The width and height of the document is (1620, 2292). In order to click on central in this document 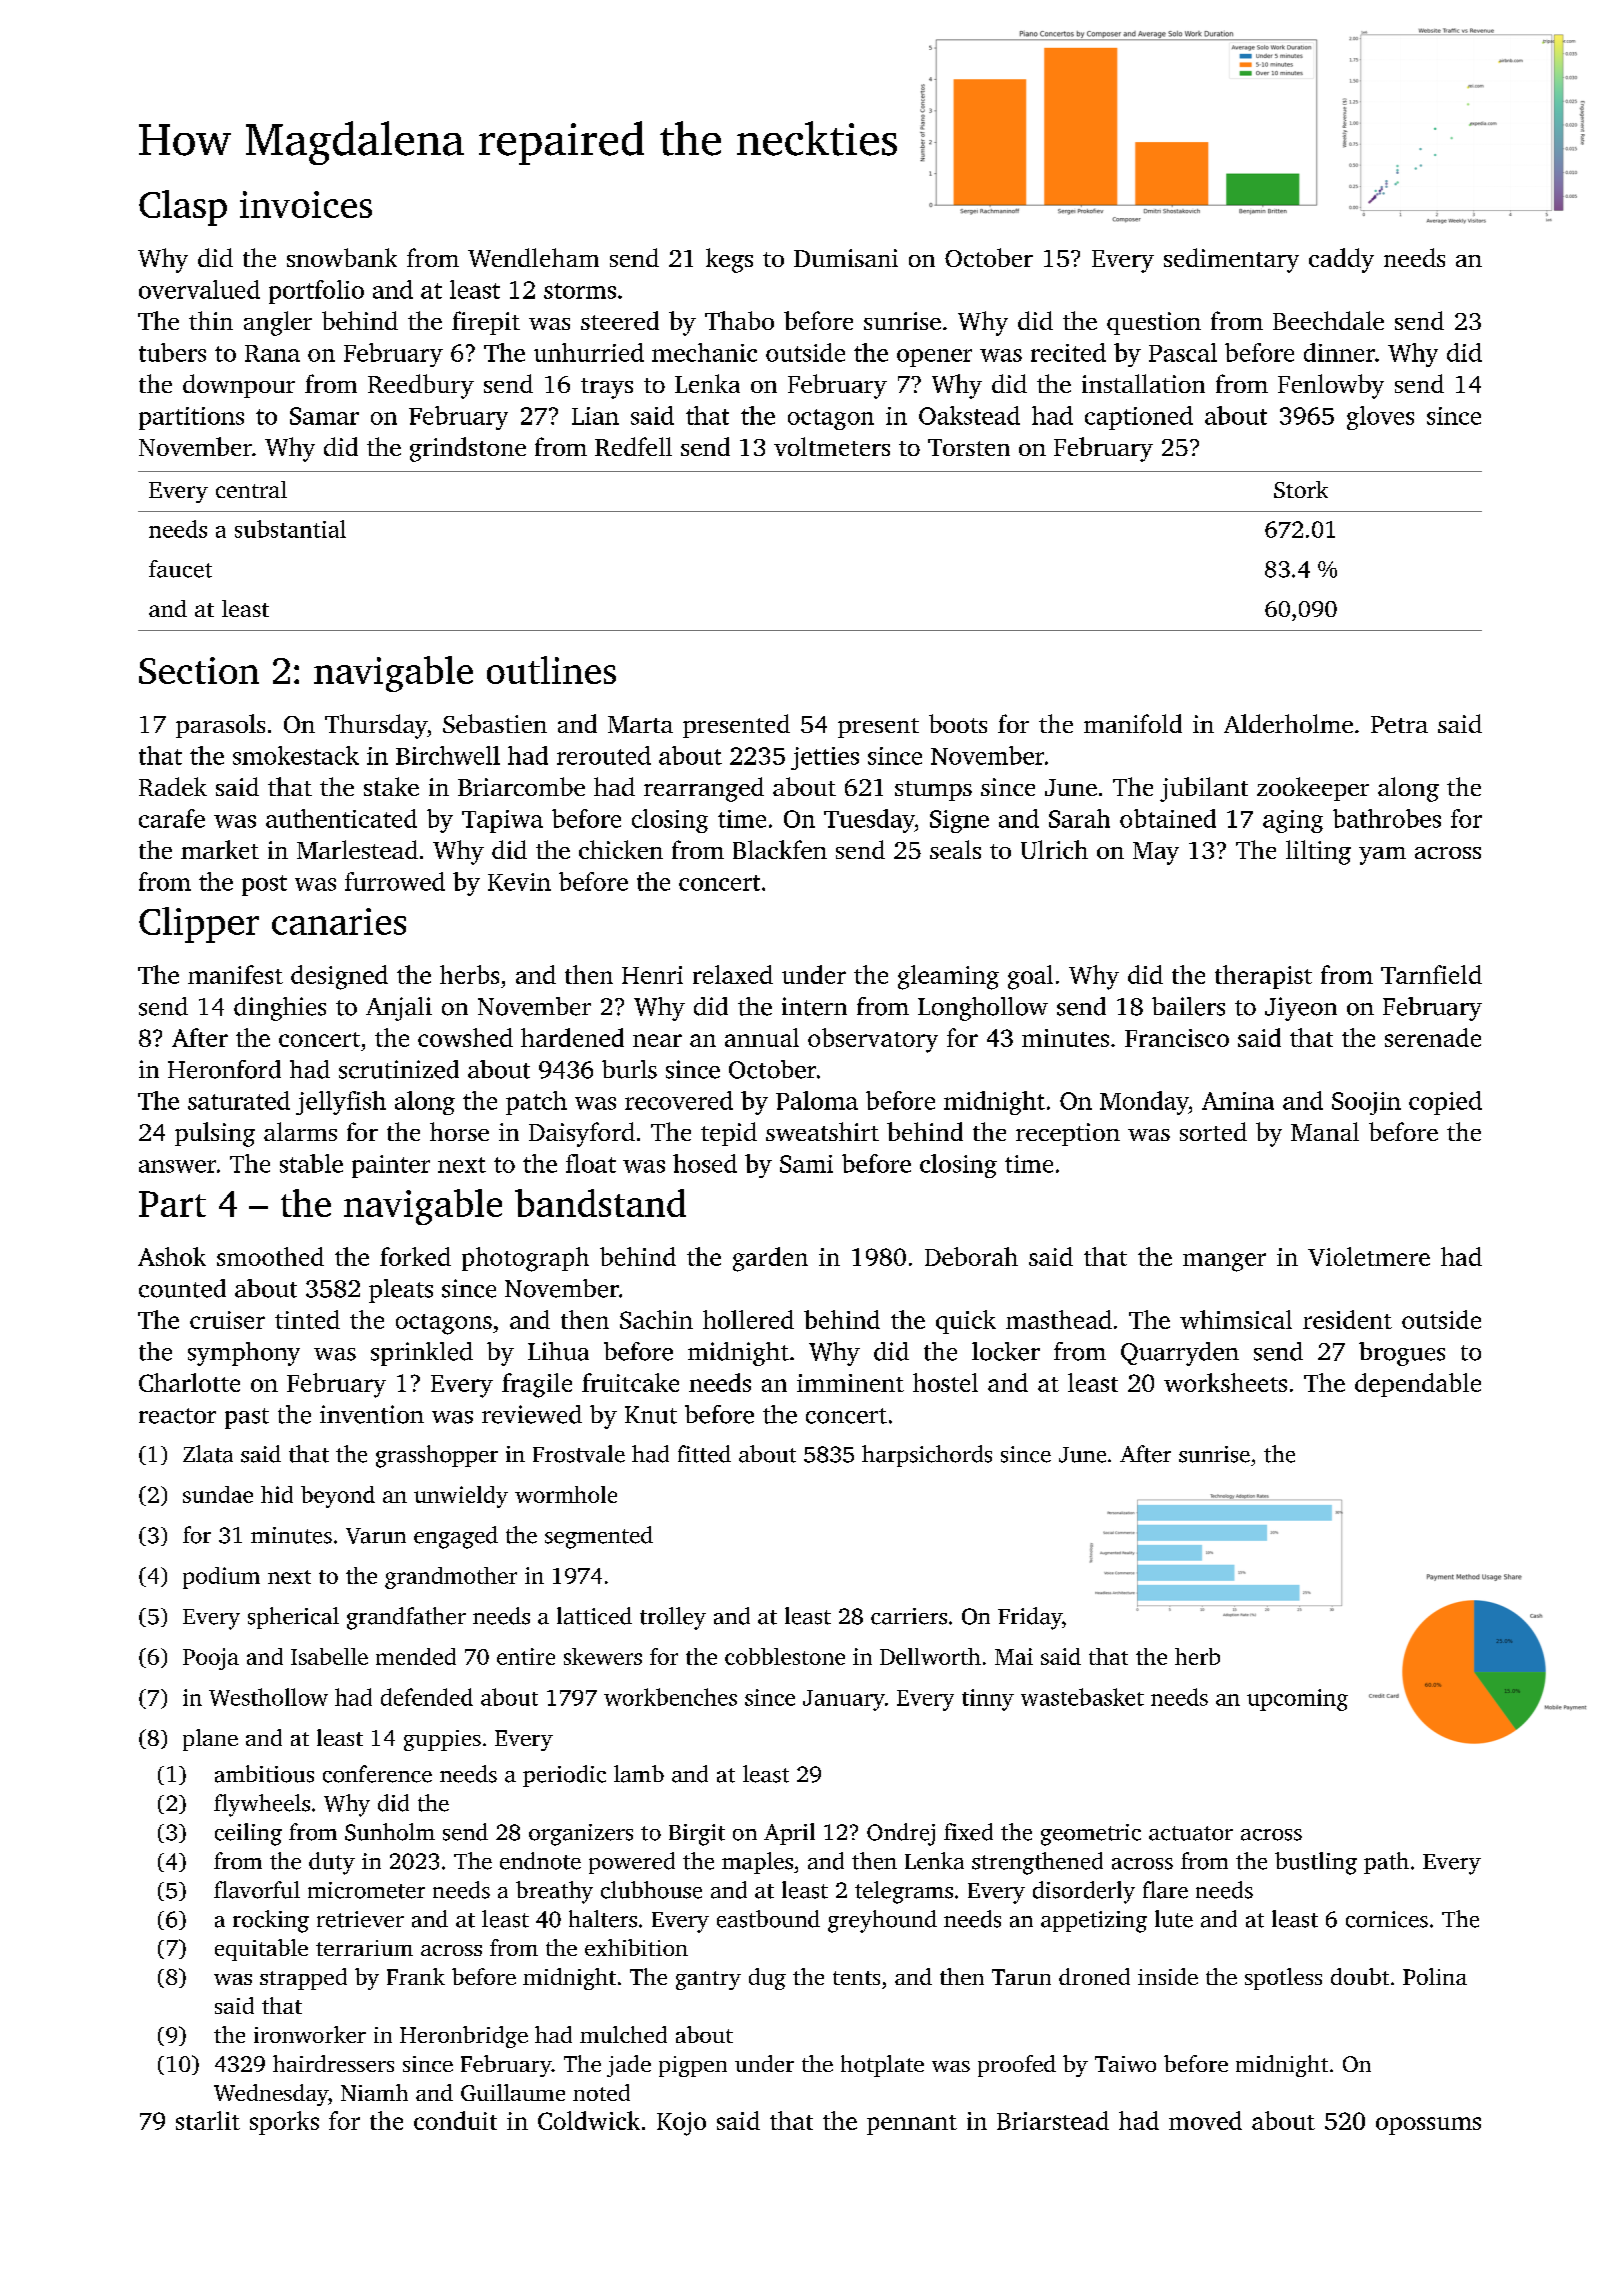, I will do `click(251, 489)`.
